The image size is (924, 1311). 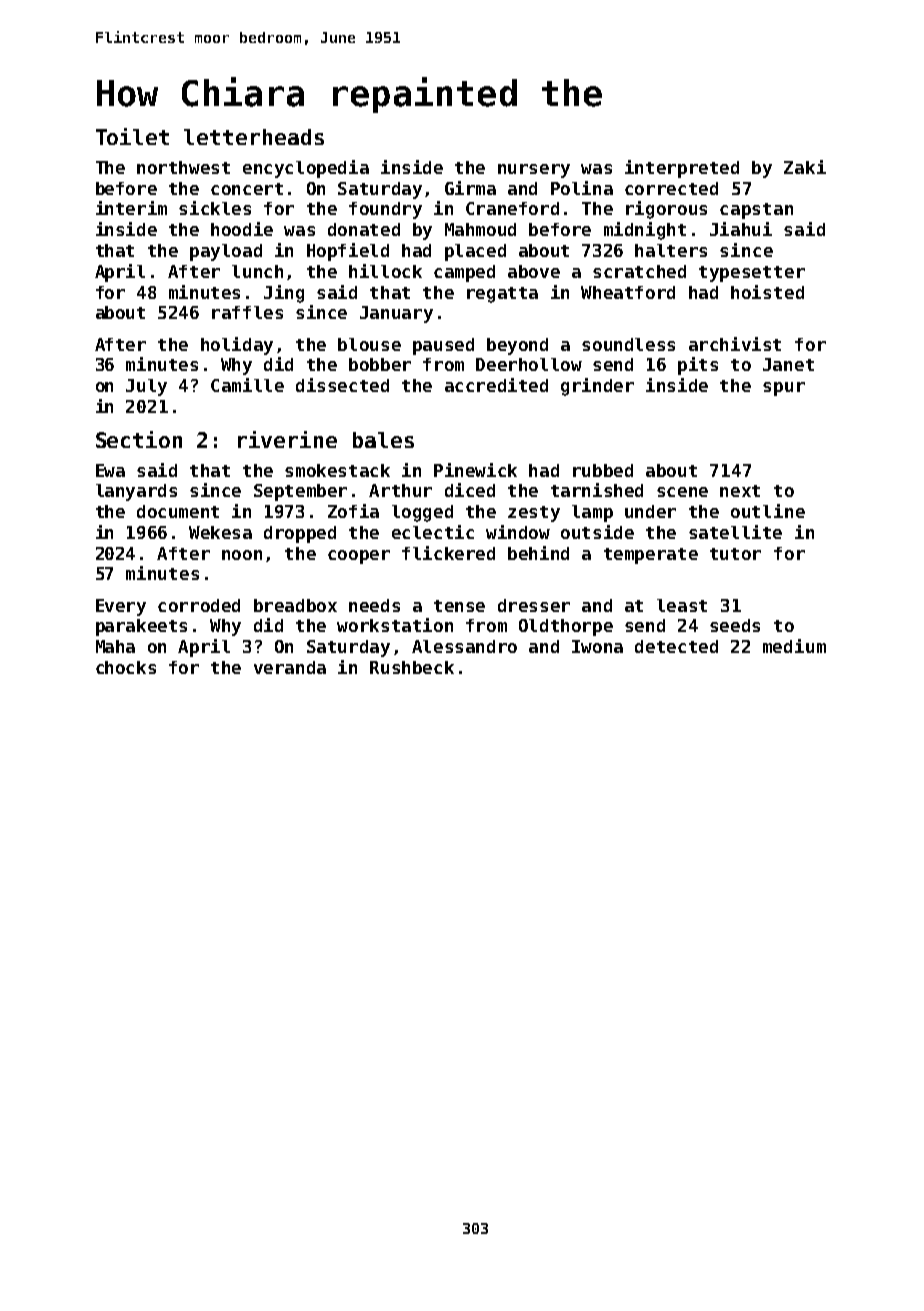 I want to click on zesty, so click(x=534, y=514).
